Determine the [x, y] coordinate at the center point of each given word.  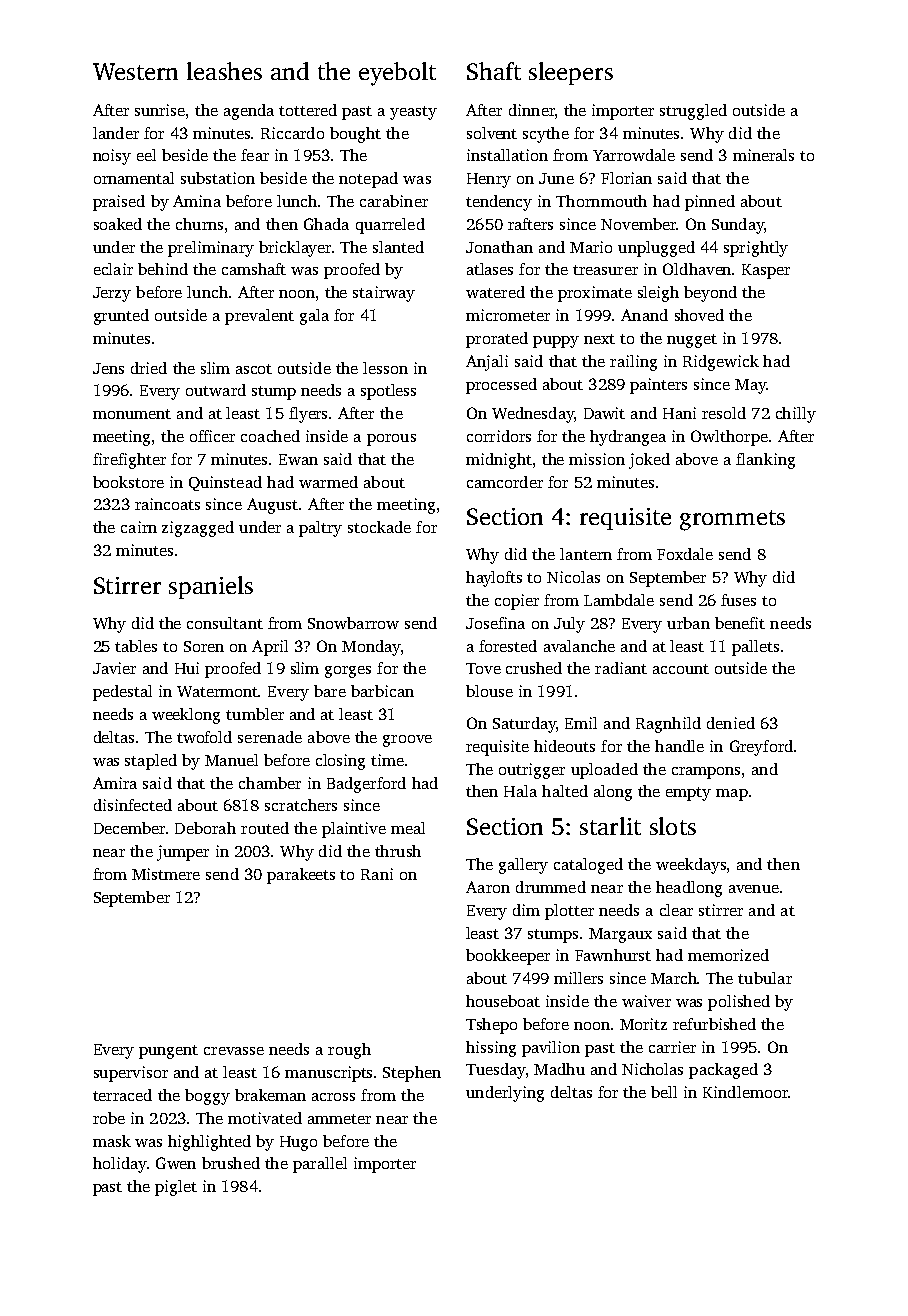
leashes [224, 71]
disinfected [133, 805]
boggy [207, 1097]
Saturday [524, 725]
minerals [763, 155]
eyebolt [397, 74]
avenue [754, 889]
